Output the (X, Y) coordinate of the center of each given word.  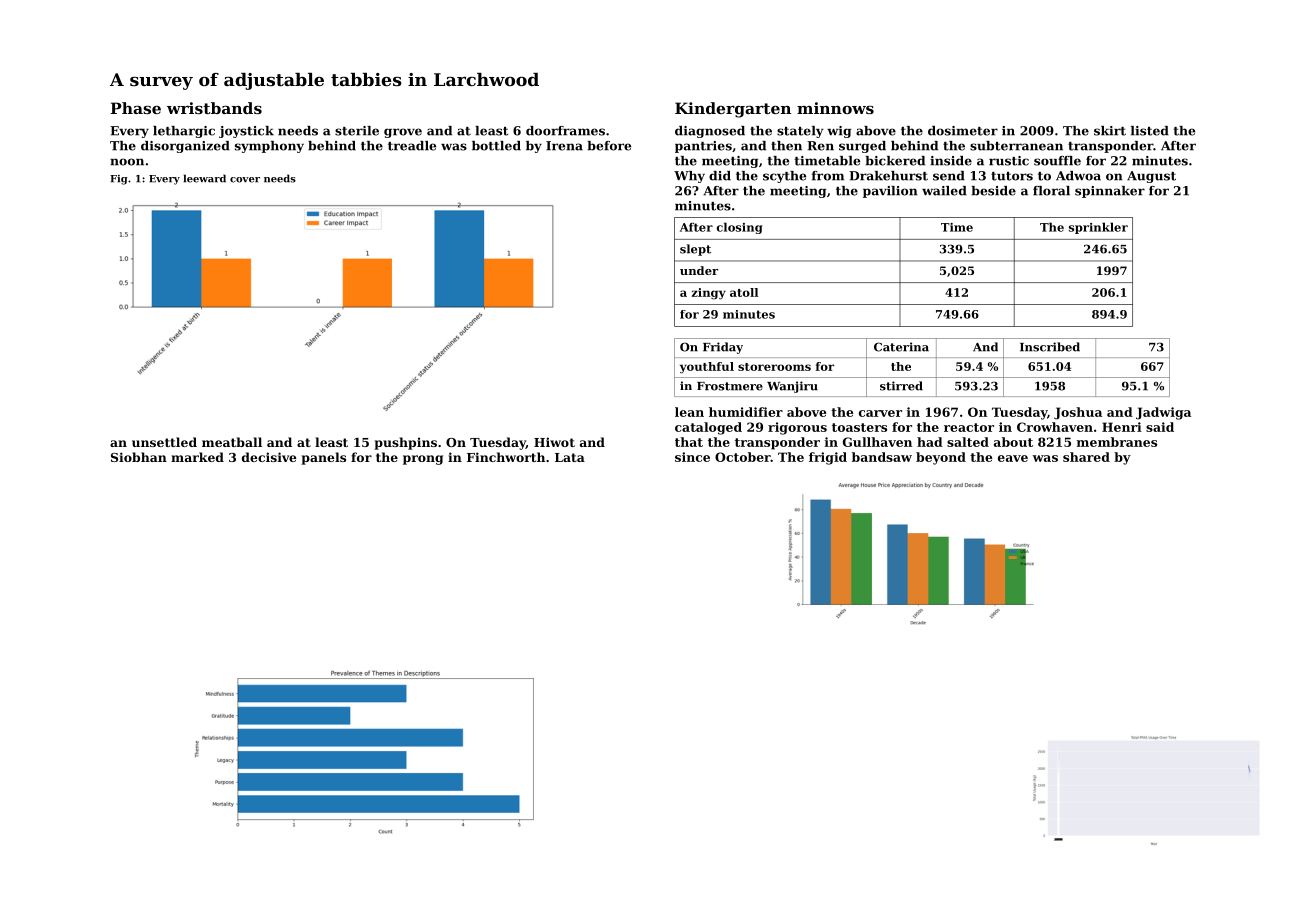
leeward (205, 178)
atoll (744, 292)
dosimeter (963, 131)
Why (689, 177)
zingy (708, 294)
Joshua (1078, 413)
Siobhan (139, 457)
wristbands (214, 108)
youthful (707, 368)
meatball (232, 442)
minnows (835, 108)
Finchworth (506, 457)
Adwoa (1078, 176)
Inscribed (1050, 347)
